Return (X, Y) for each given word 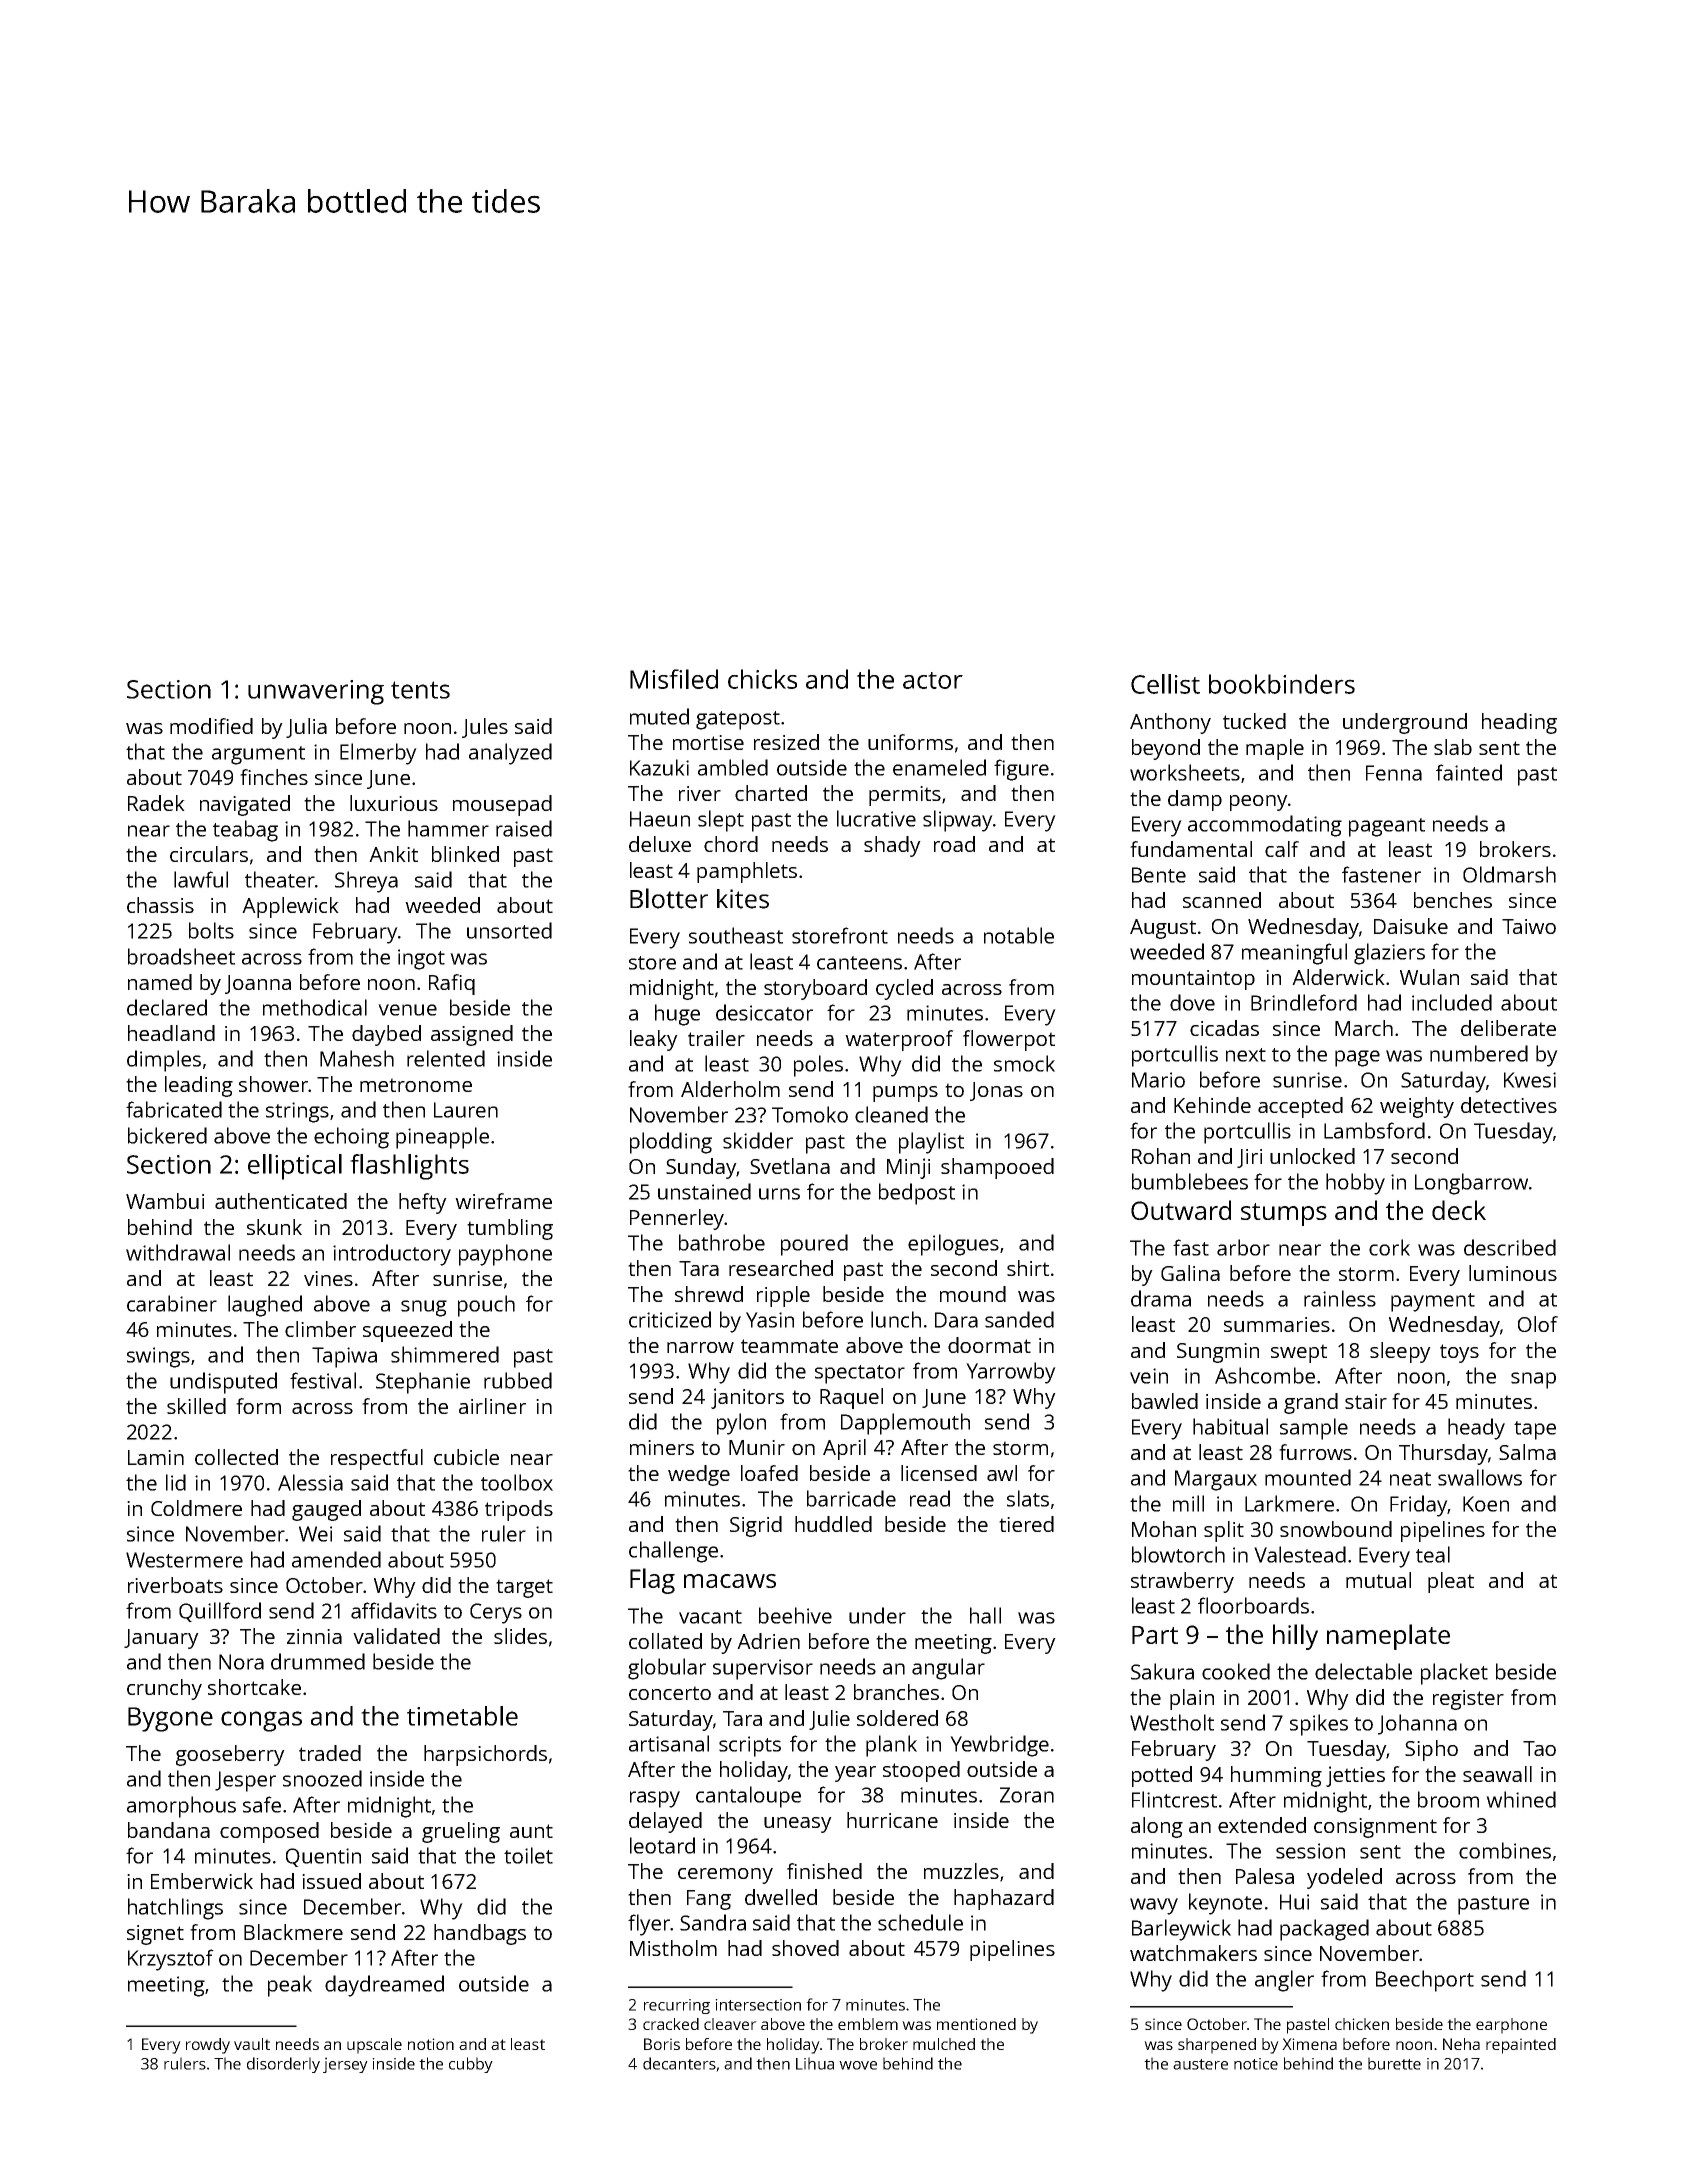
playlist (931, 1143)
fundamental (1191, 849)
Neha (1461, 2044)
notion (431, 2044)
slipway (958, 821)
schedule (920, 1922)
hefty (423, 1203)
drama (1161, 1298)
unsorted (509, 930)
